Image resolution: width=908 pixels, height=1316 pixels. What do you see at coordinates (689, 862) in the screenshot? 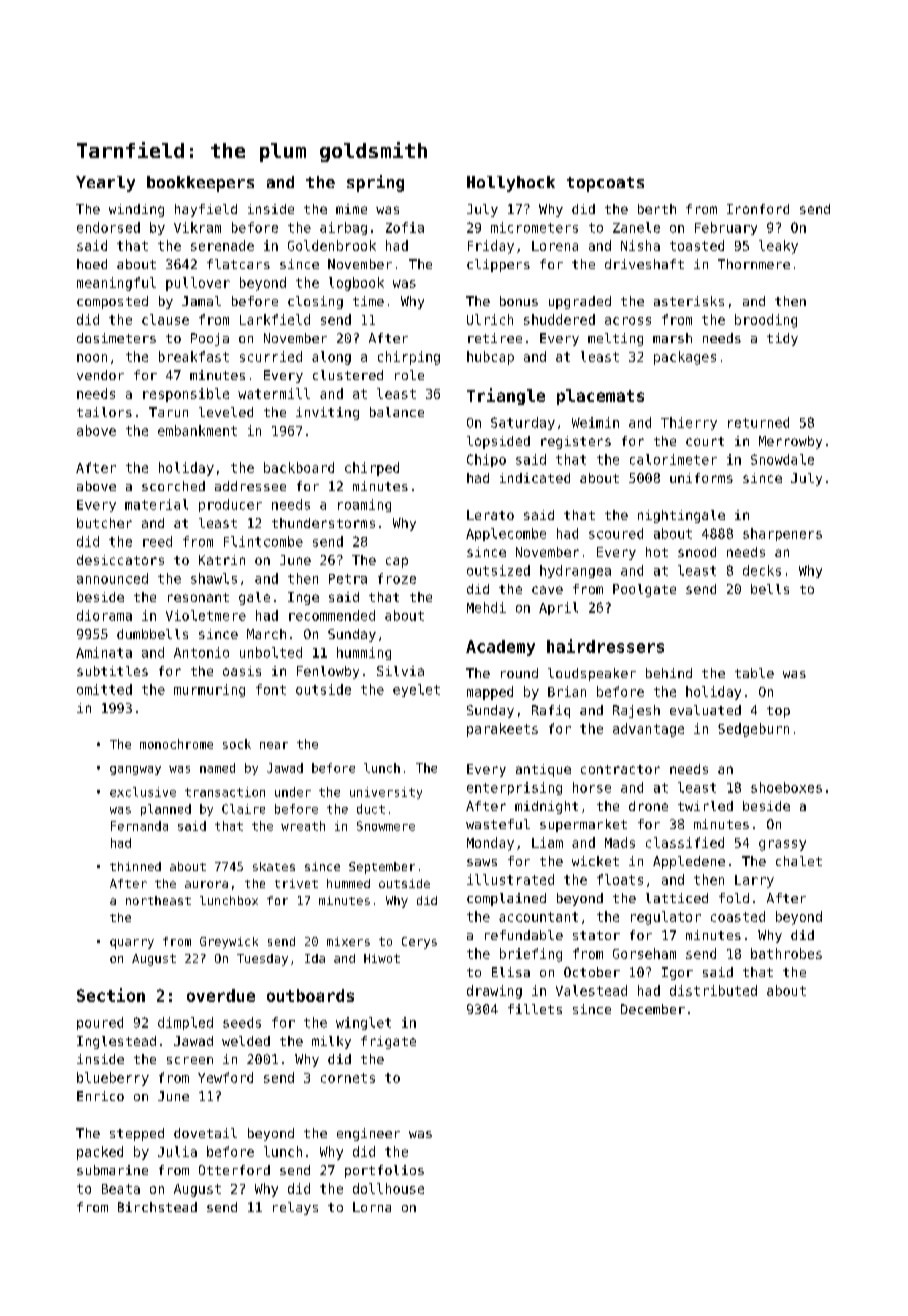
I see `Appledene` at bounding box center [689, 862].
